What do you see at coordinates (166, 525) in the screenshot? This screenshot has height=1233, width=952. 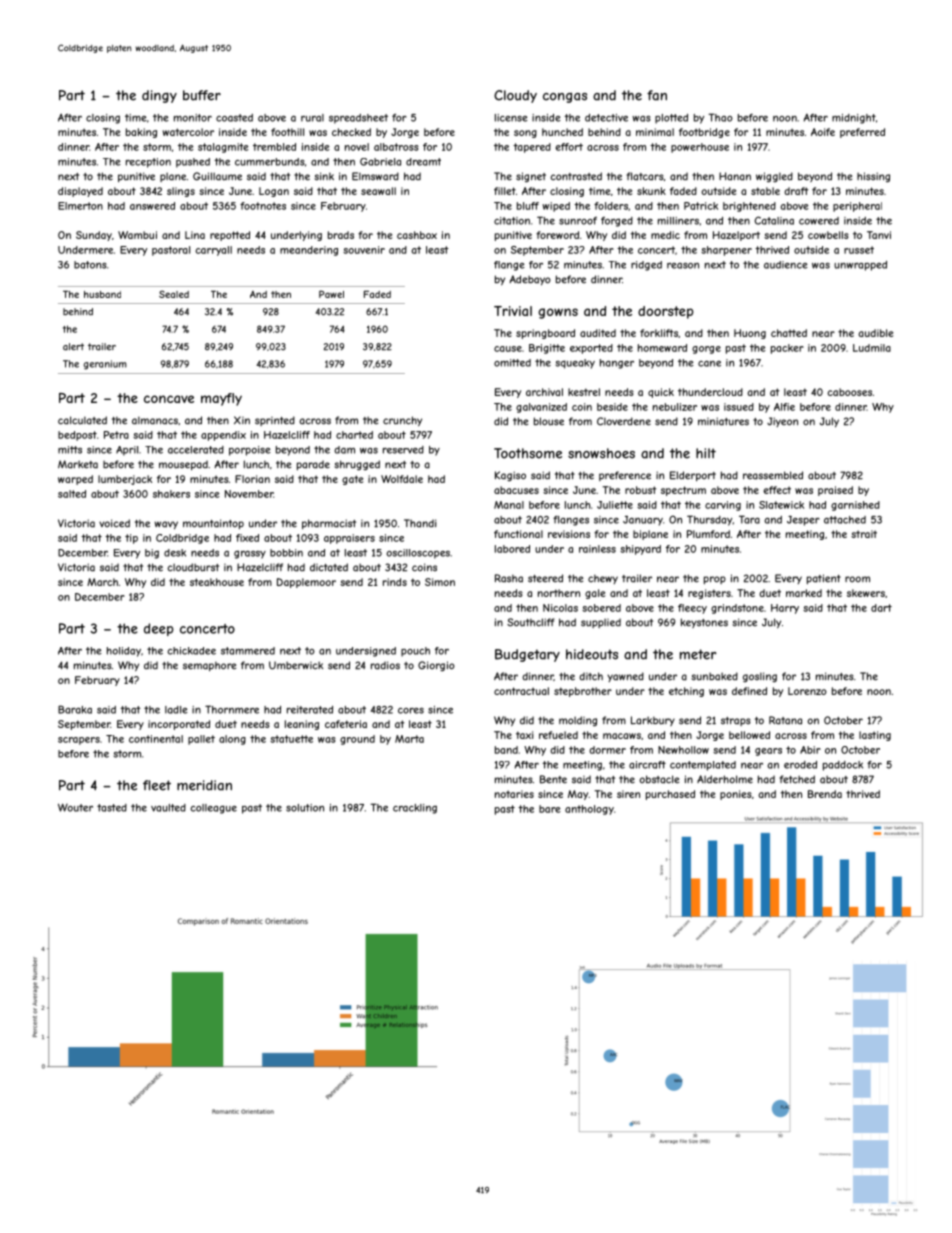 I see `wavy` at bounding box center [166, 525].
